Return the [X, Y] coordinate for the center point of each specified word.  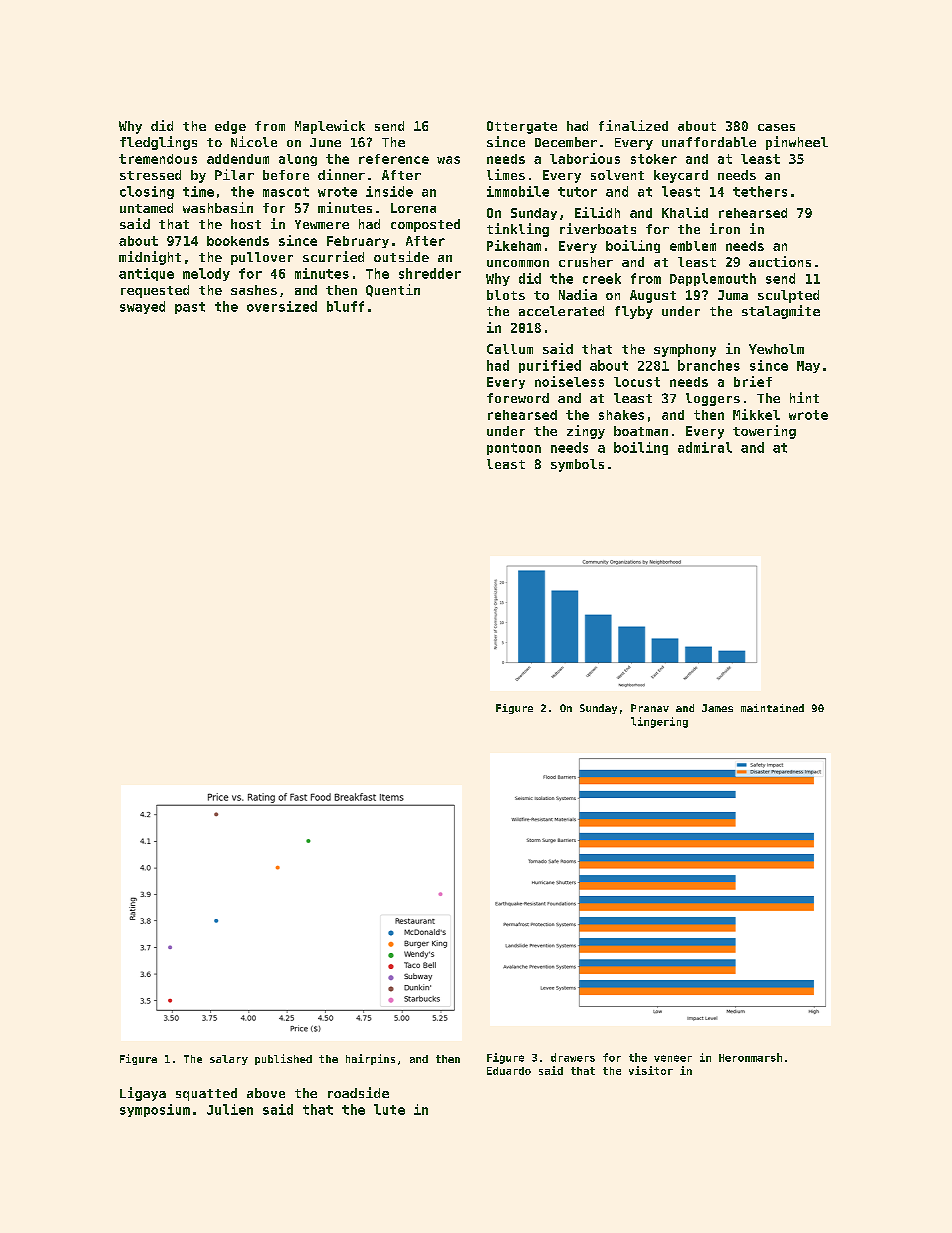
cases [776, 127]
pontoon [514, 449]
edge [230, 127]
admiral [705, 447]
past [190, 308]
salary [229, 1060]
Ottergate [522, 127]
